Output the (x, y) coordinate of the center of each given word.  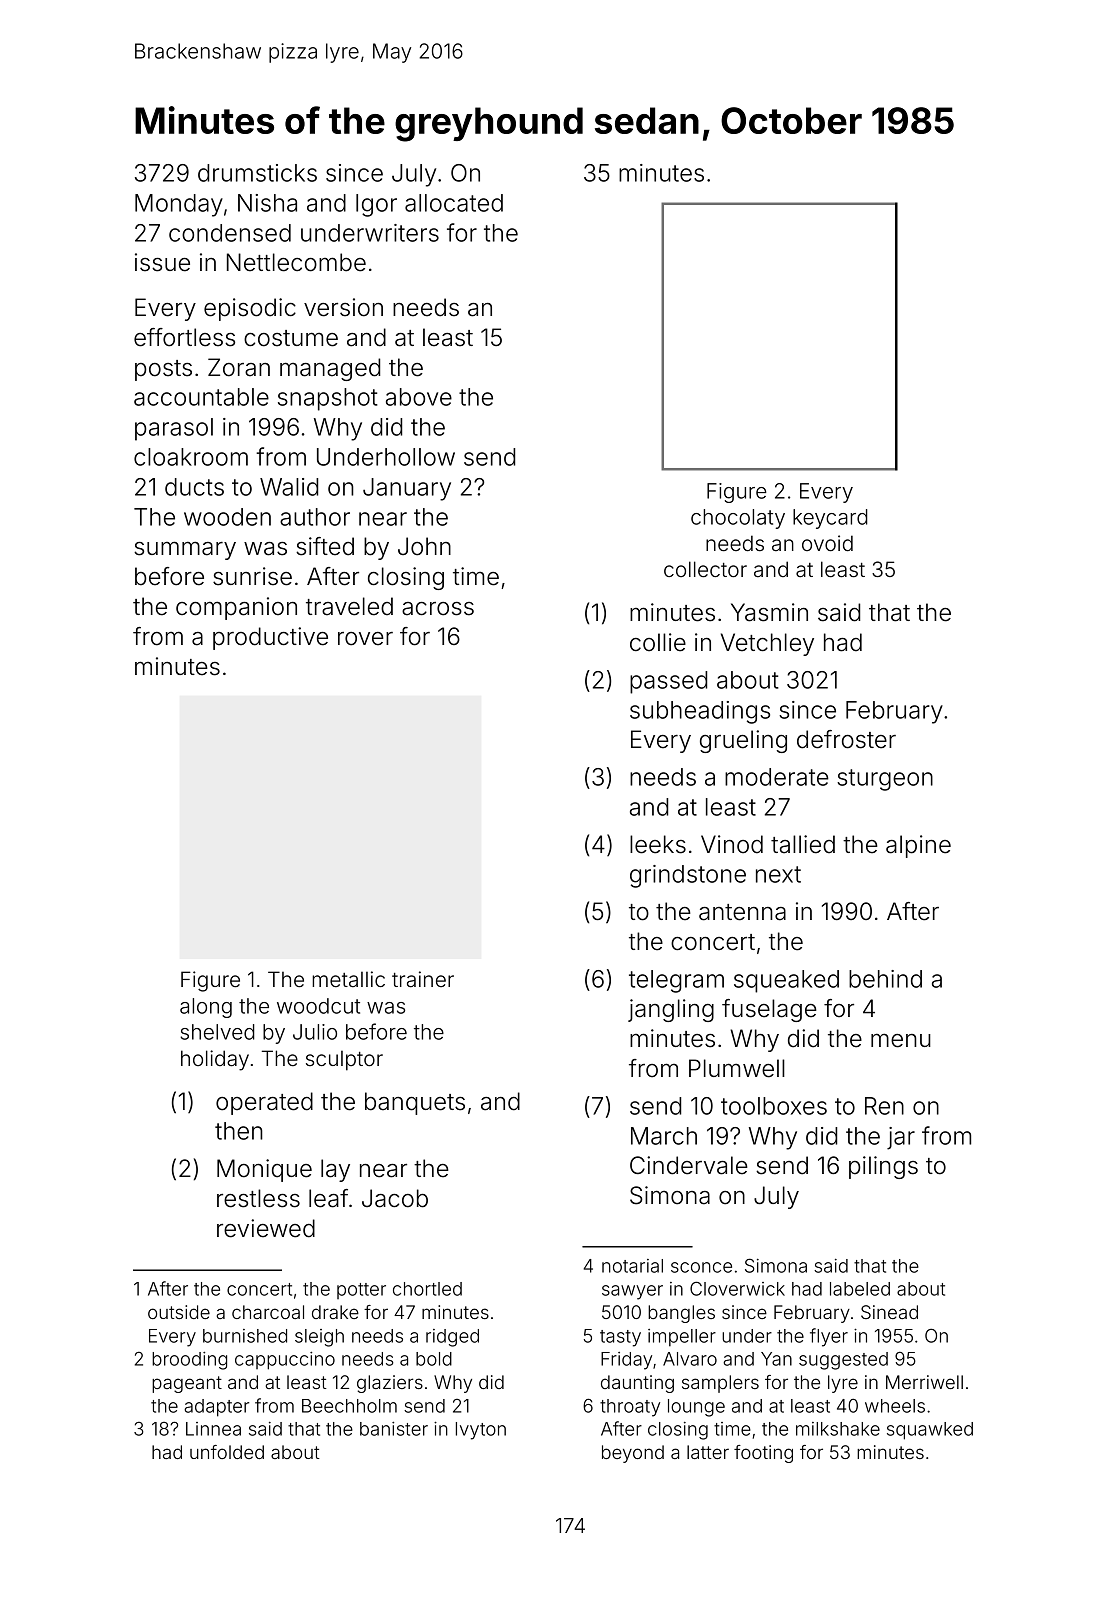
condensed (230, 233)
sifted (325, 546)
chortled (427, 1289)
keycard (830, 519)
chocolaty (738, 519)
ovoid (827, 543)
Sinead (889, 1312)
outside (179, 1312)
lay (335, 1170)
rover (365, 639)
